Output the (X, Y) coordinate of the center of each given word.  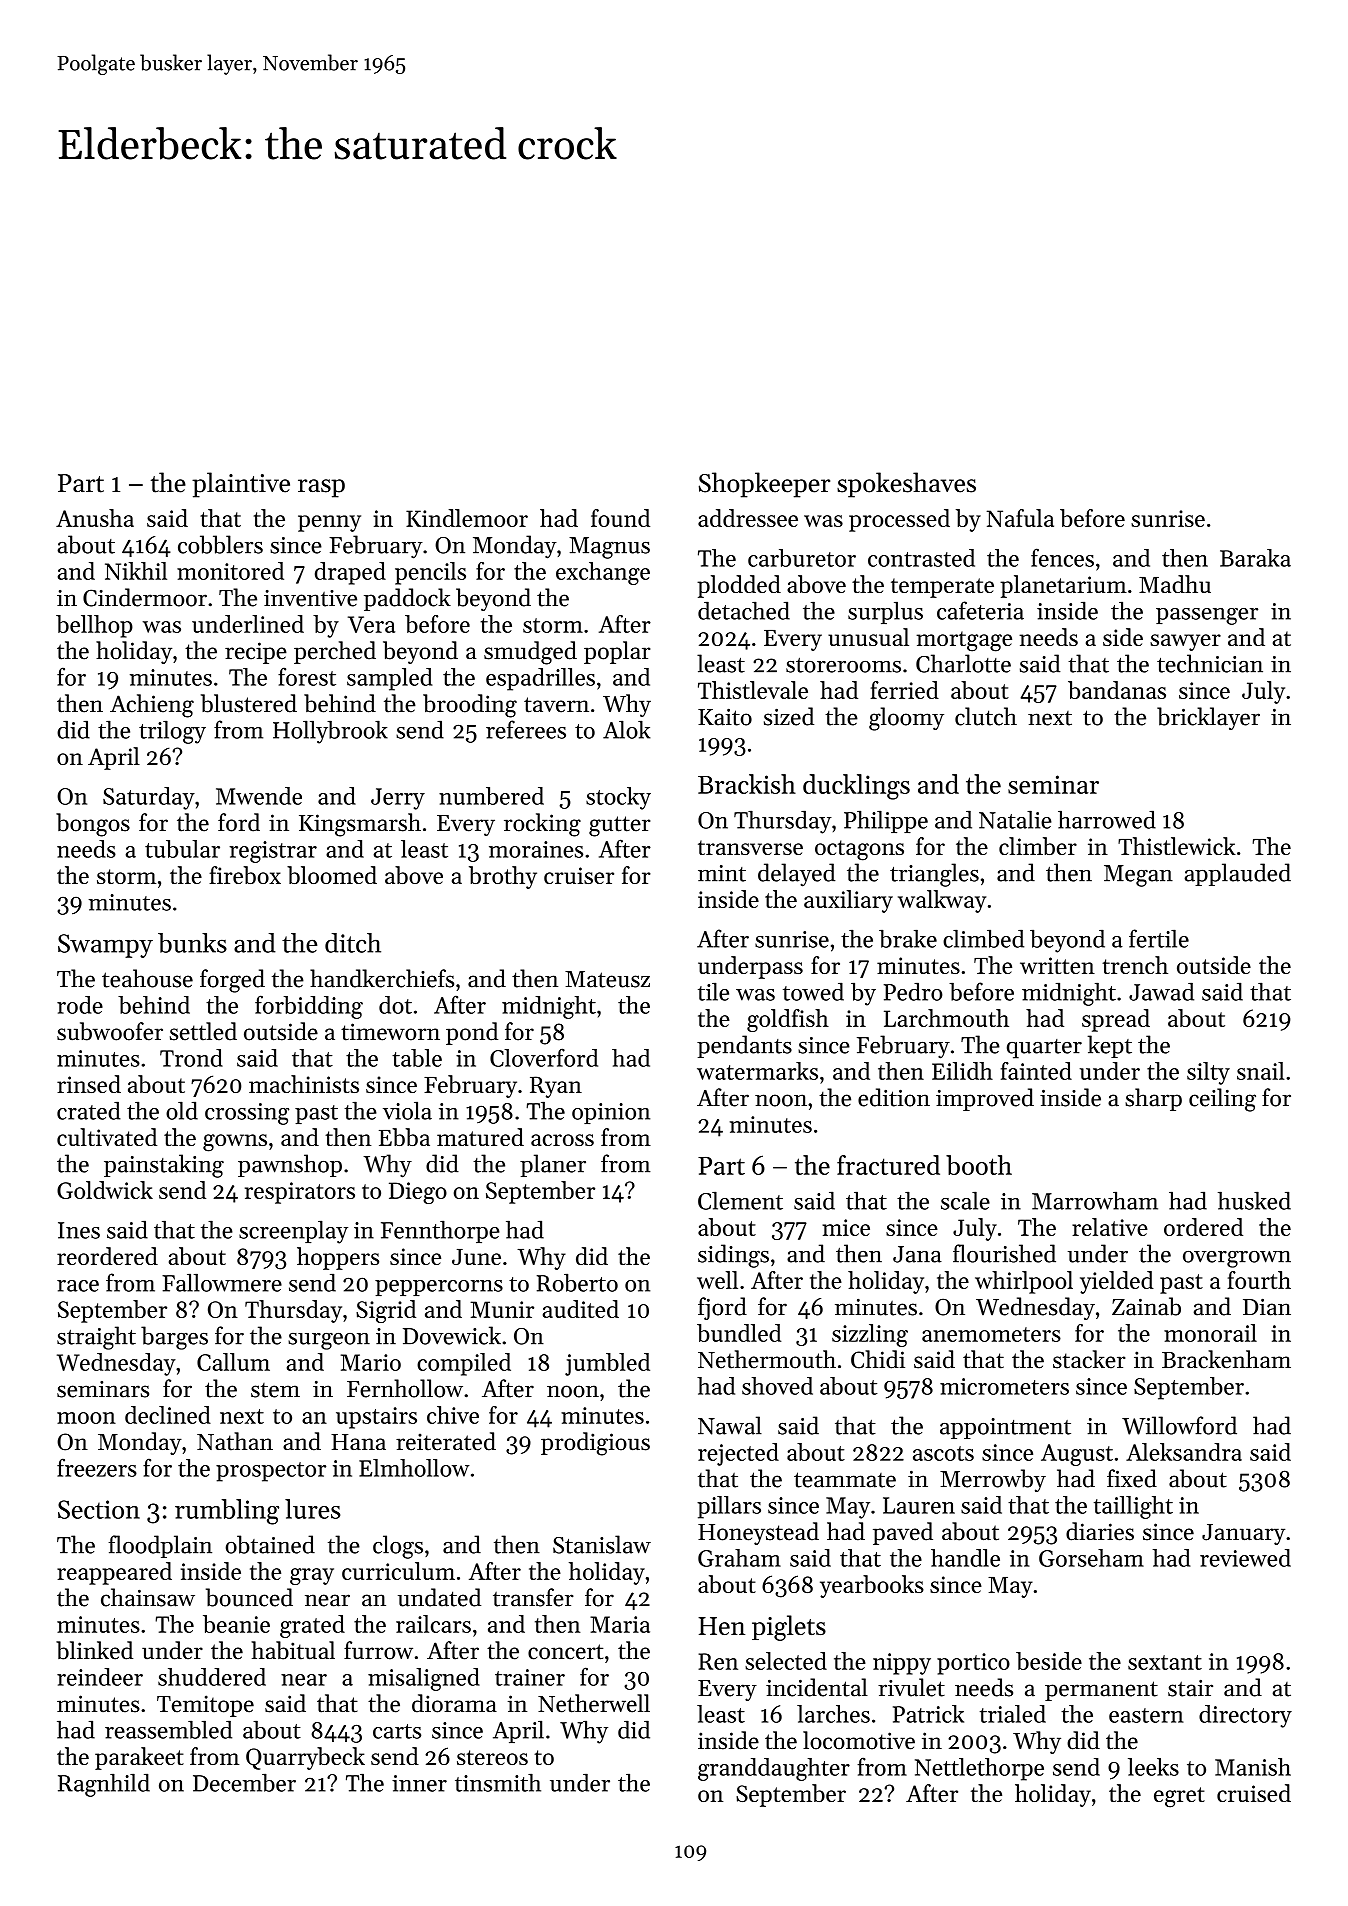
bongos (93, 825)
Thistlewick (1177, 846)
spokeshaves (906, 485)
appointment (1005, 1428)
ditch (353, 943)
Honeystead (758, 1533)
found (620, 518)
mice (846, 1227)
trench (1135, 965)
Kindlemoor (467, 518)
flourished (1004, 1253)
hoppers (338, 1258)
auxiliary (848, 901)
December (244, 1782)
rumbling (227, 1512)
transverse (750, 847)
